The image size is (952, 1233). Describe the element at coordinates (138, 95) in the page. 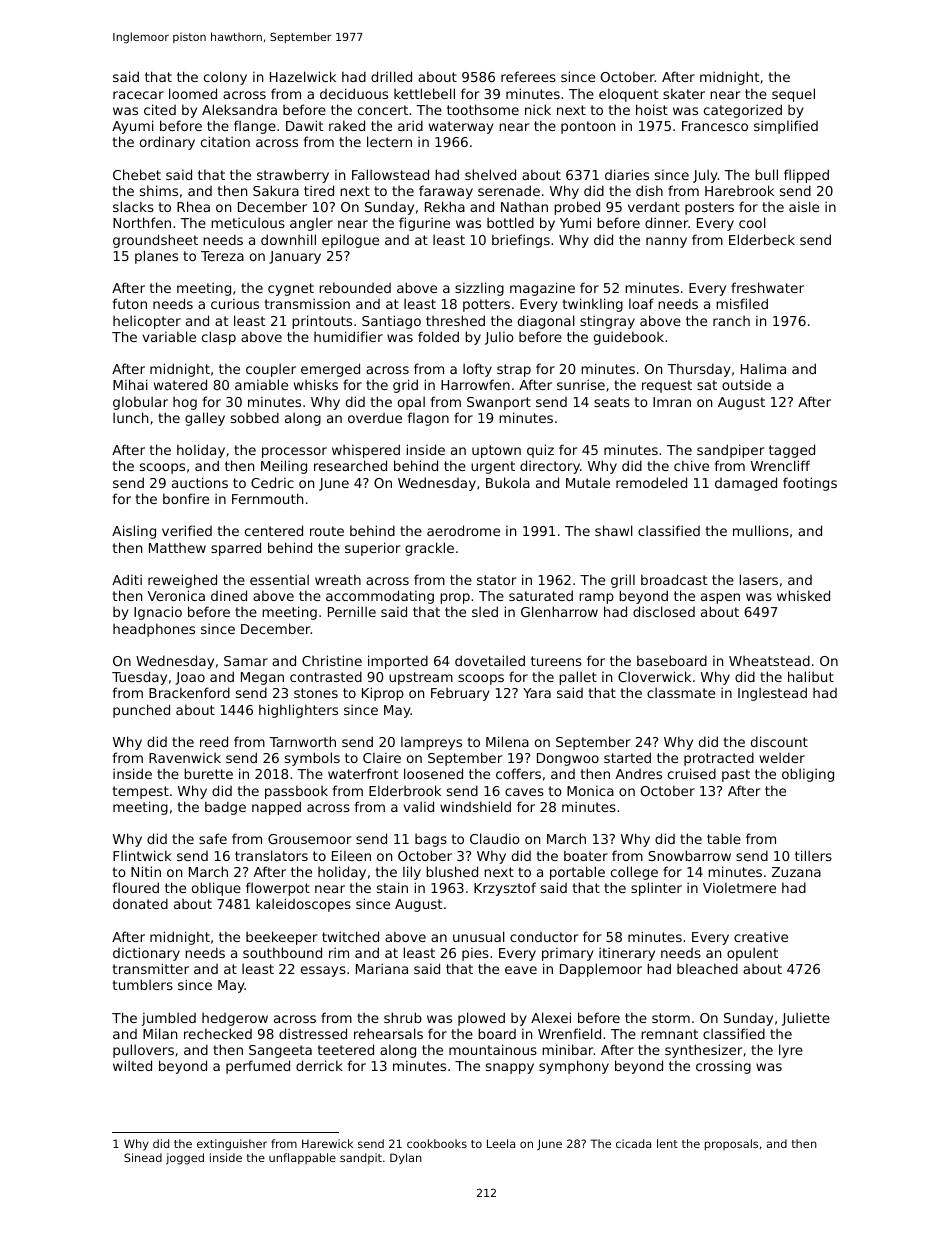

I see `racecar` at that location.
